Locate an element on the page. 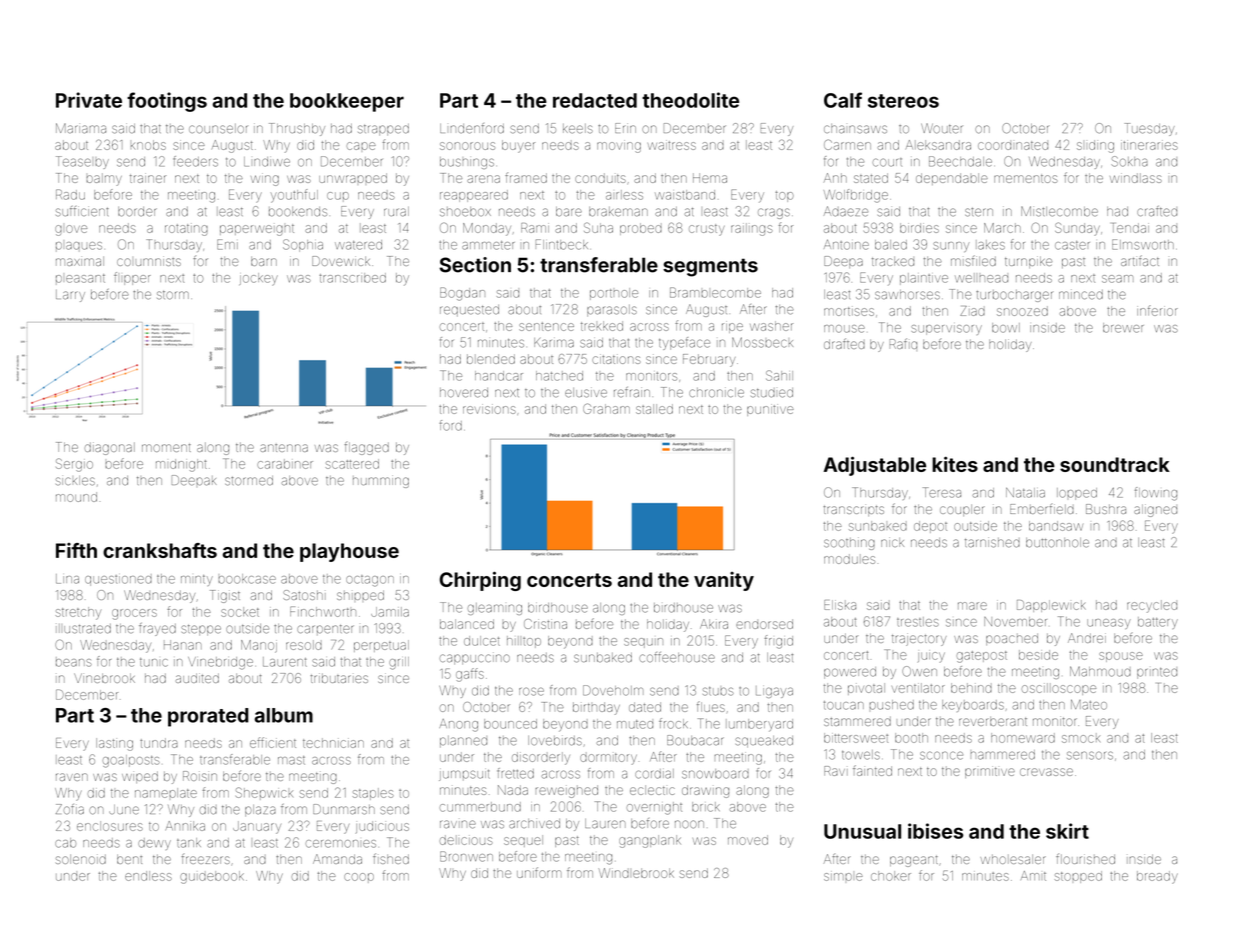 This page has width=1233, height=952. border is located at coordinates (137, 212).
